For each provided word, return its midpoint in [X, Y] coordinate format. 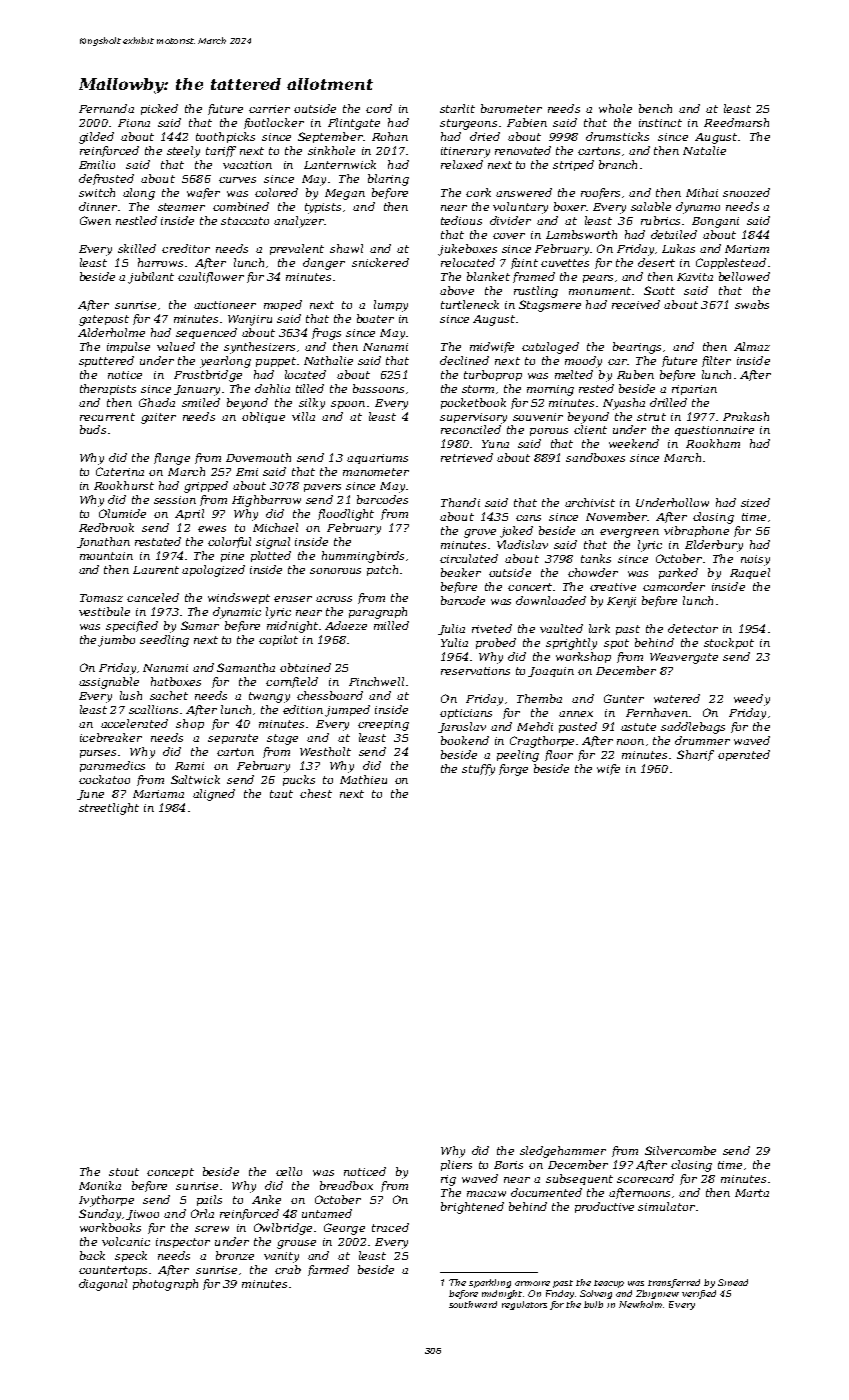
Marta [752, 1193]
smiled [201, 402]
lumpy [391, 306]
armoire [532, 1283]
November [616, 516]
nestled [136, 220]
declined [464, 360]
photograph [165, 1285]
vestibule [104, 611]
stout [124, 1172]
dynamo [698, 208]
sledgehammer [563, 1152]
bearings [637, 348]
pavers [322, 488]
